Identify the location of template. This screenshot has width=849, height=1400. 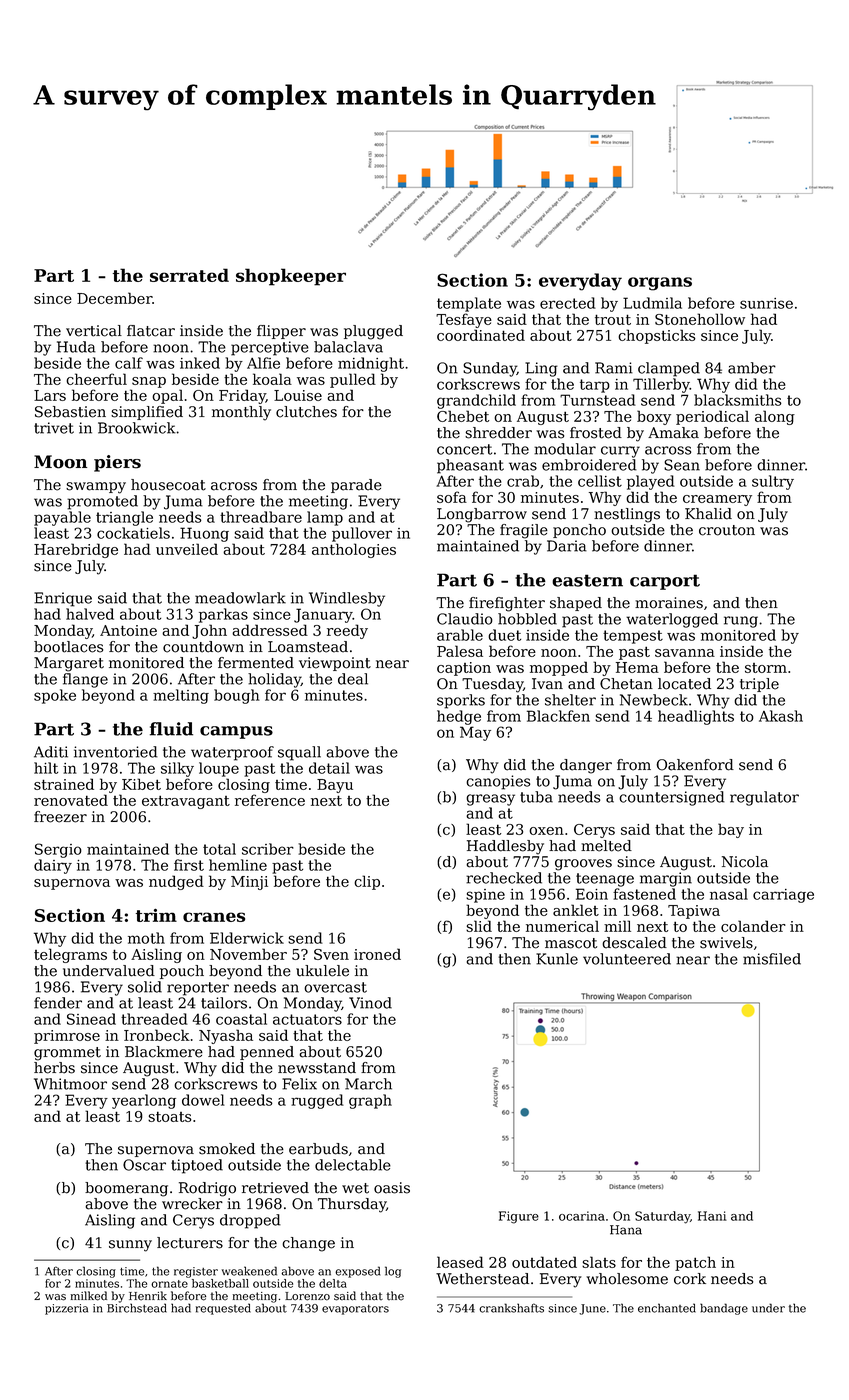
(469, 304).
